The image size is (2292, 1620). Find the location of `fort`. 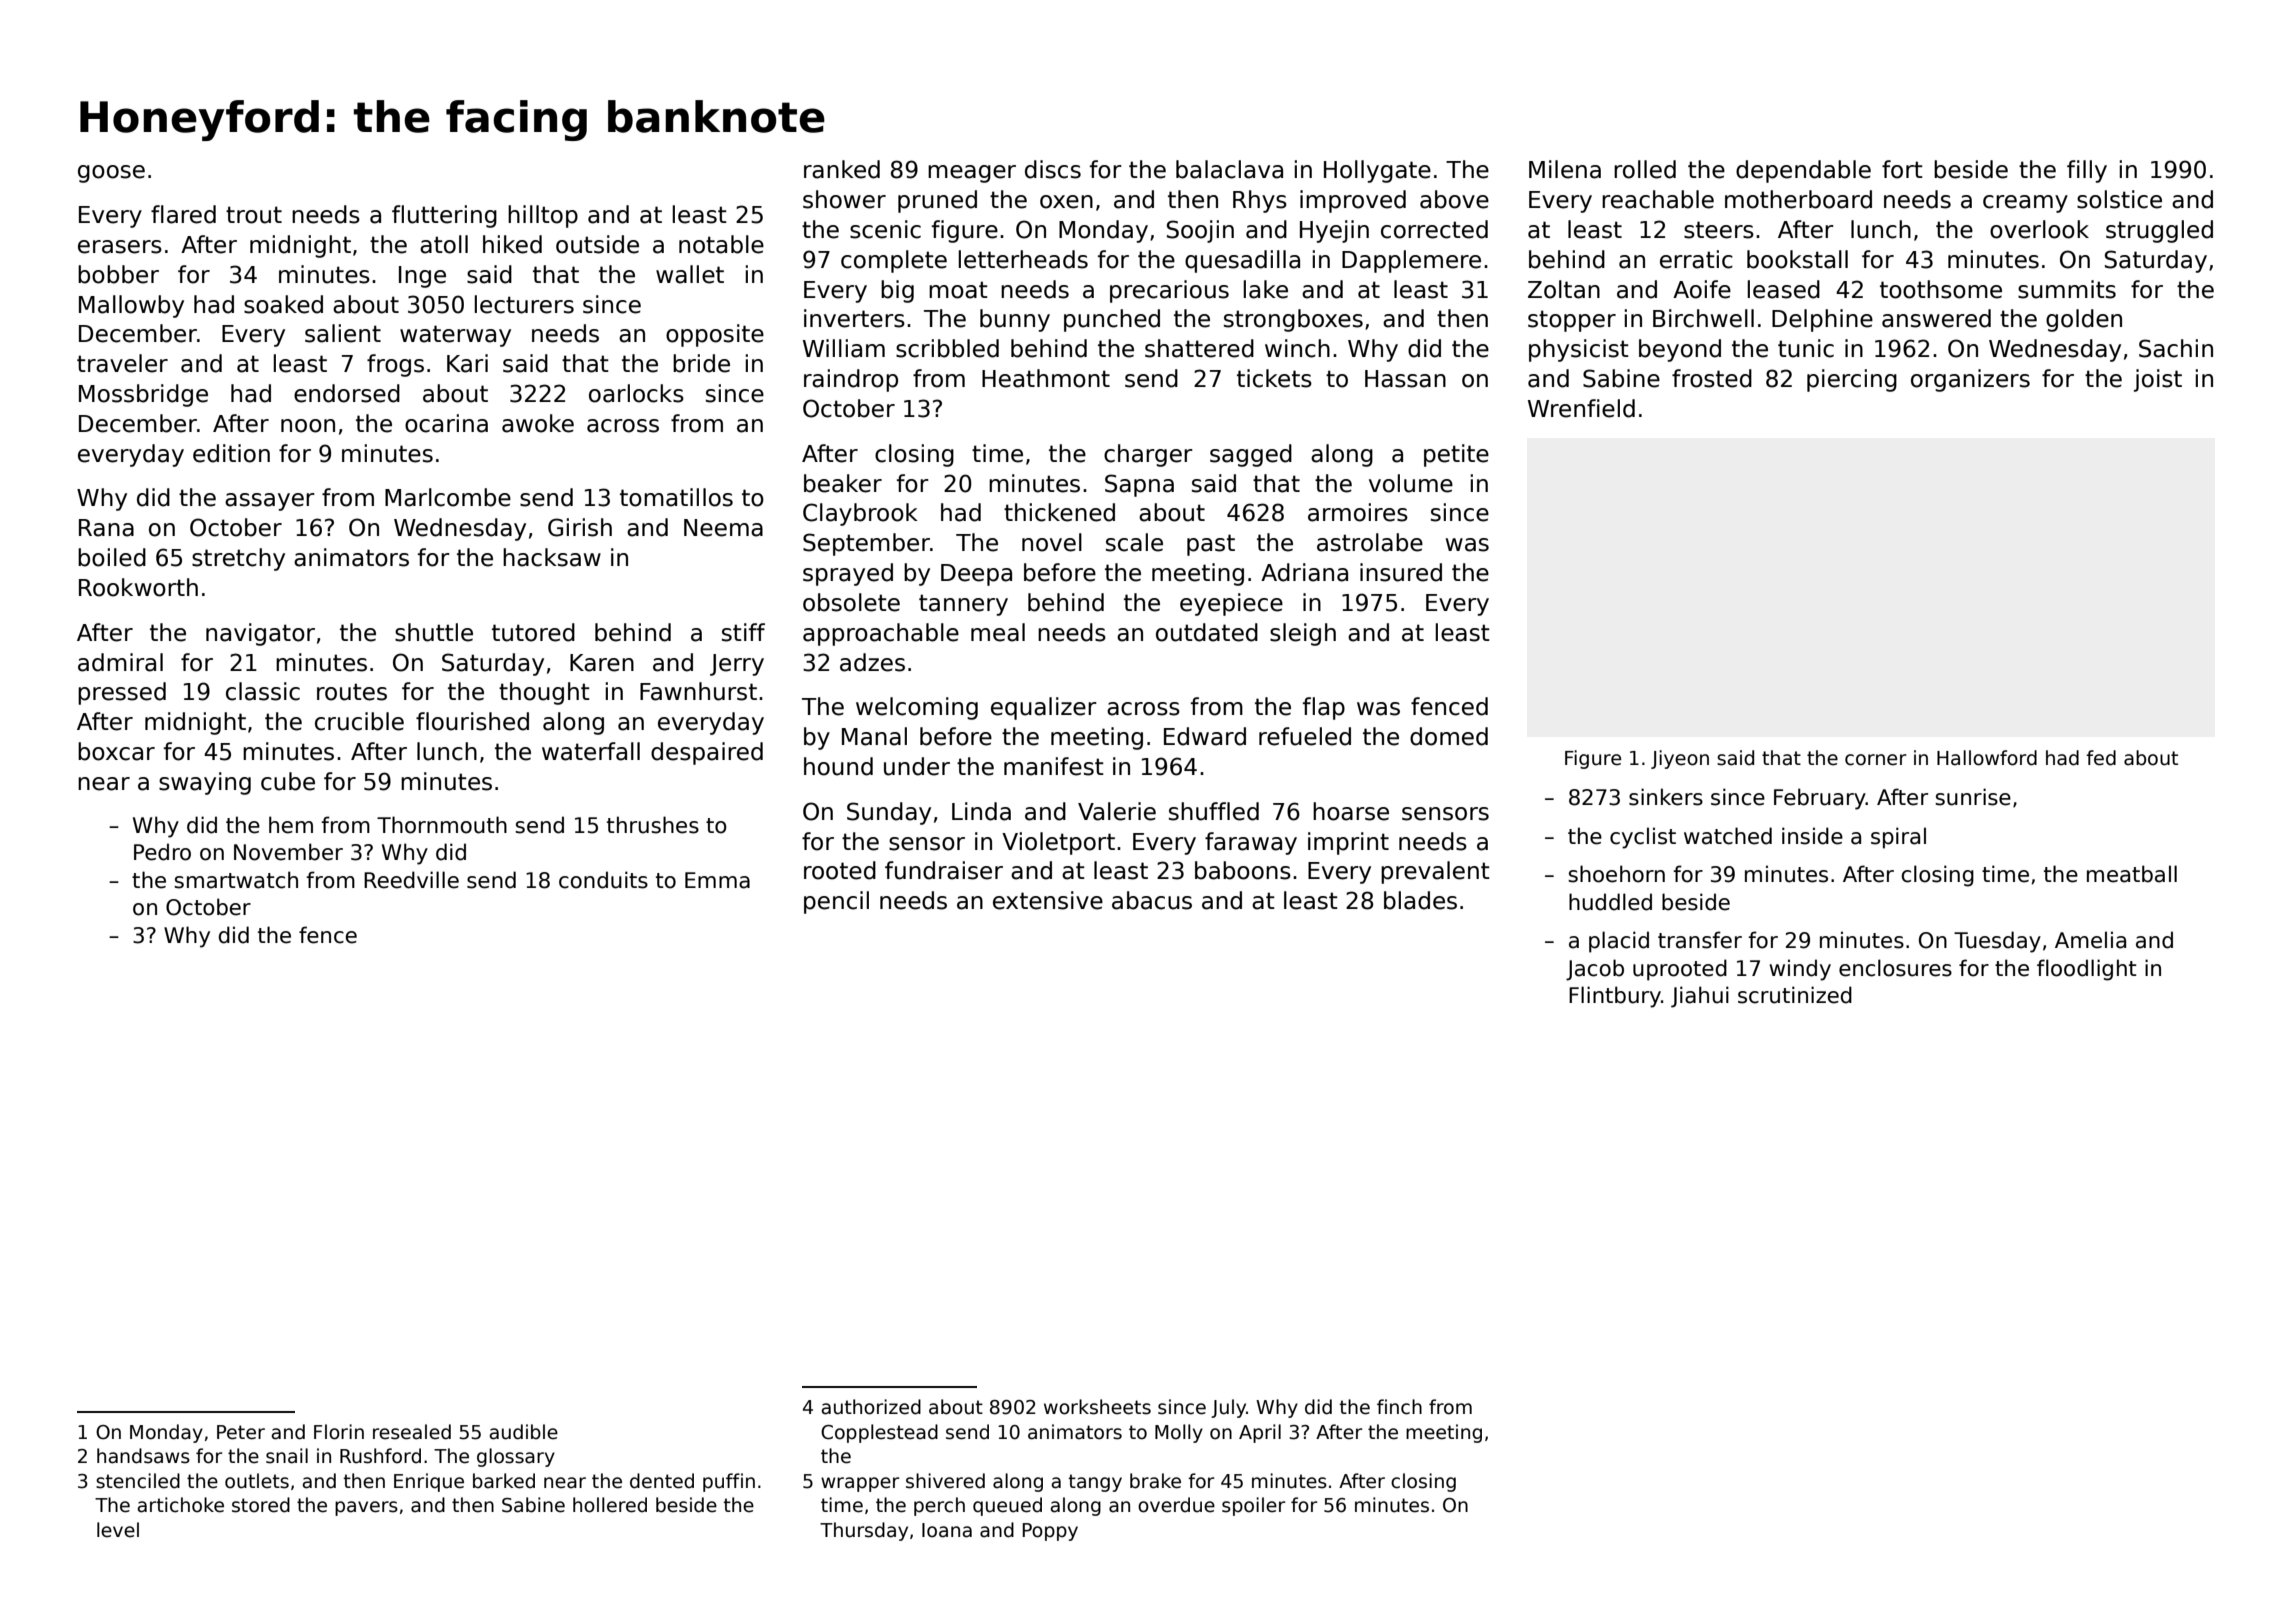

fort is located at coordinates (1902, 169).
